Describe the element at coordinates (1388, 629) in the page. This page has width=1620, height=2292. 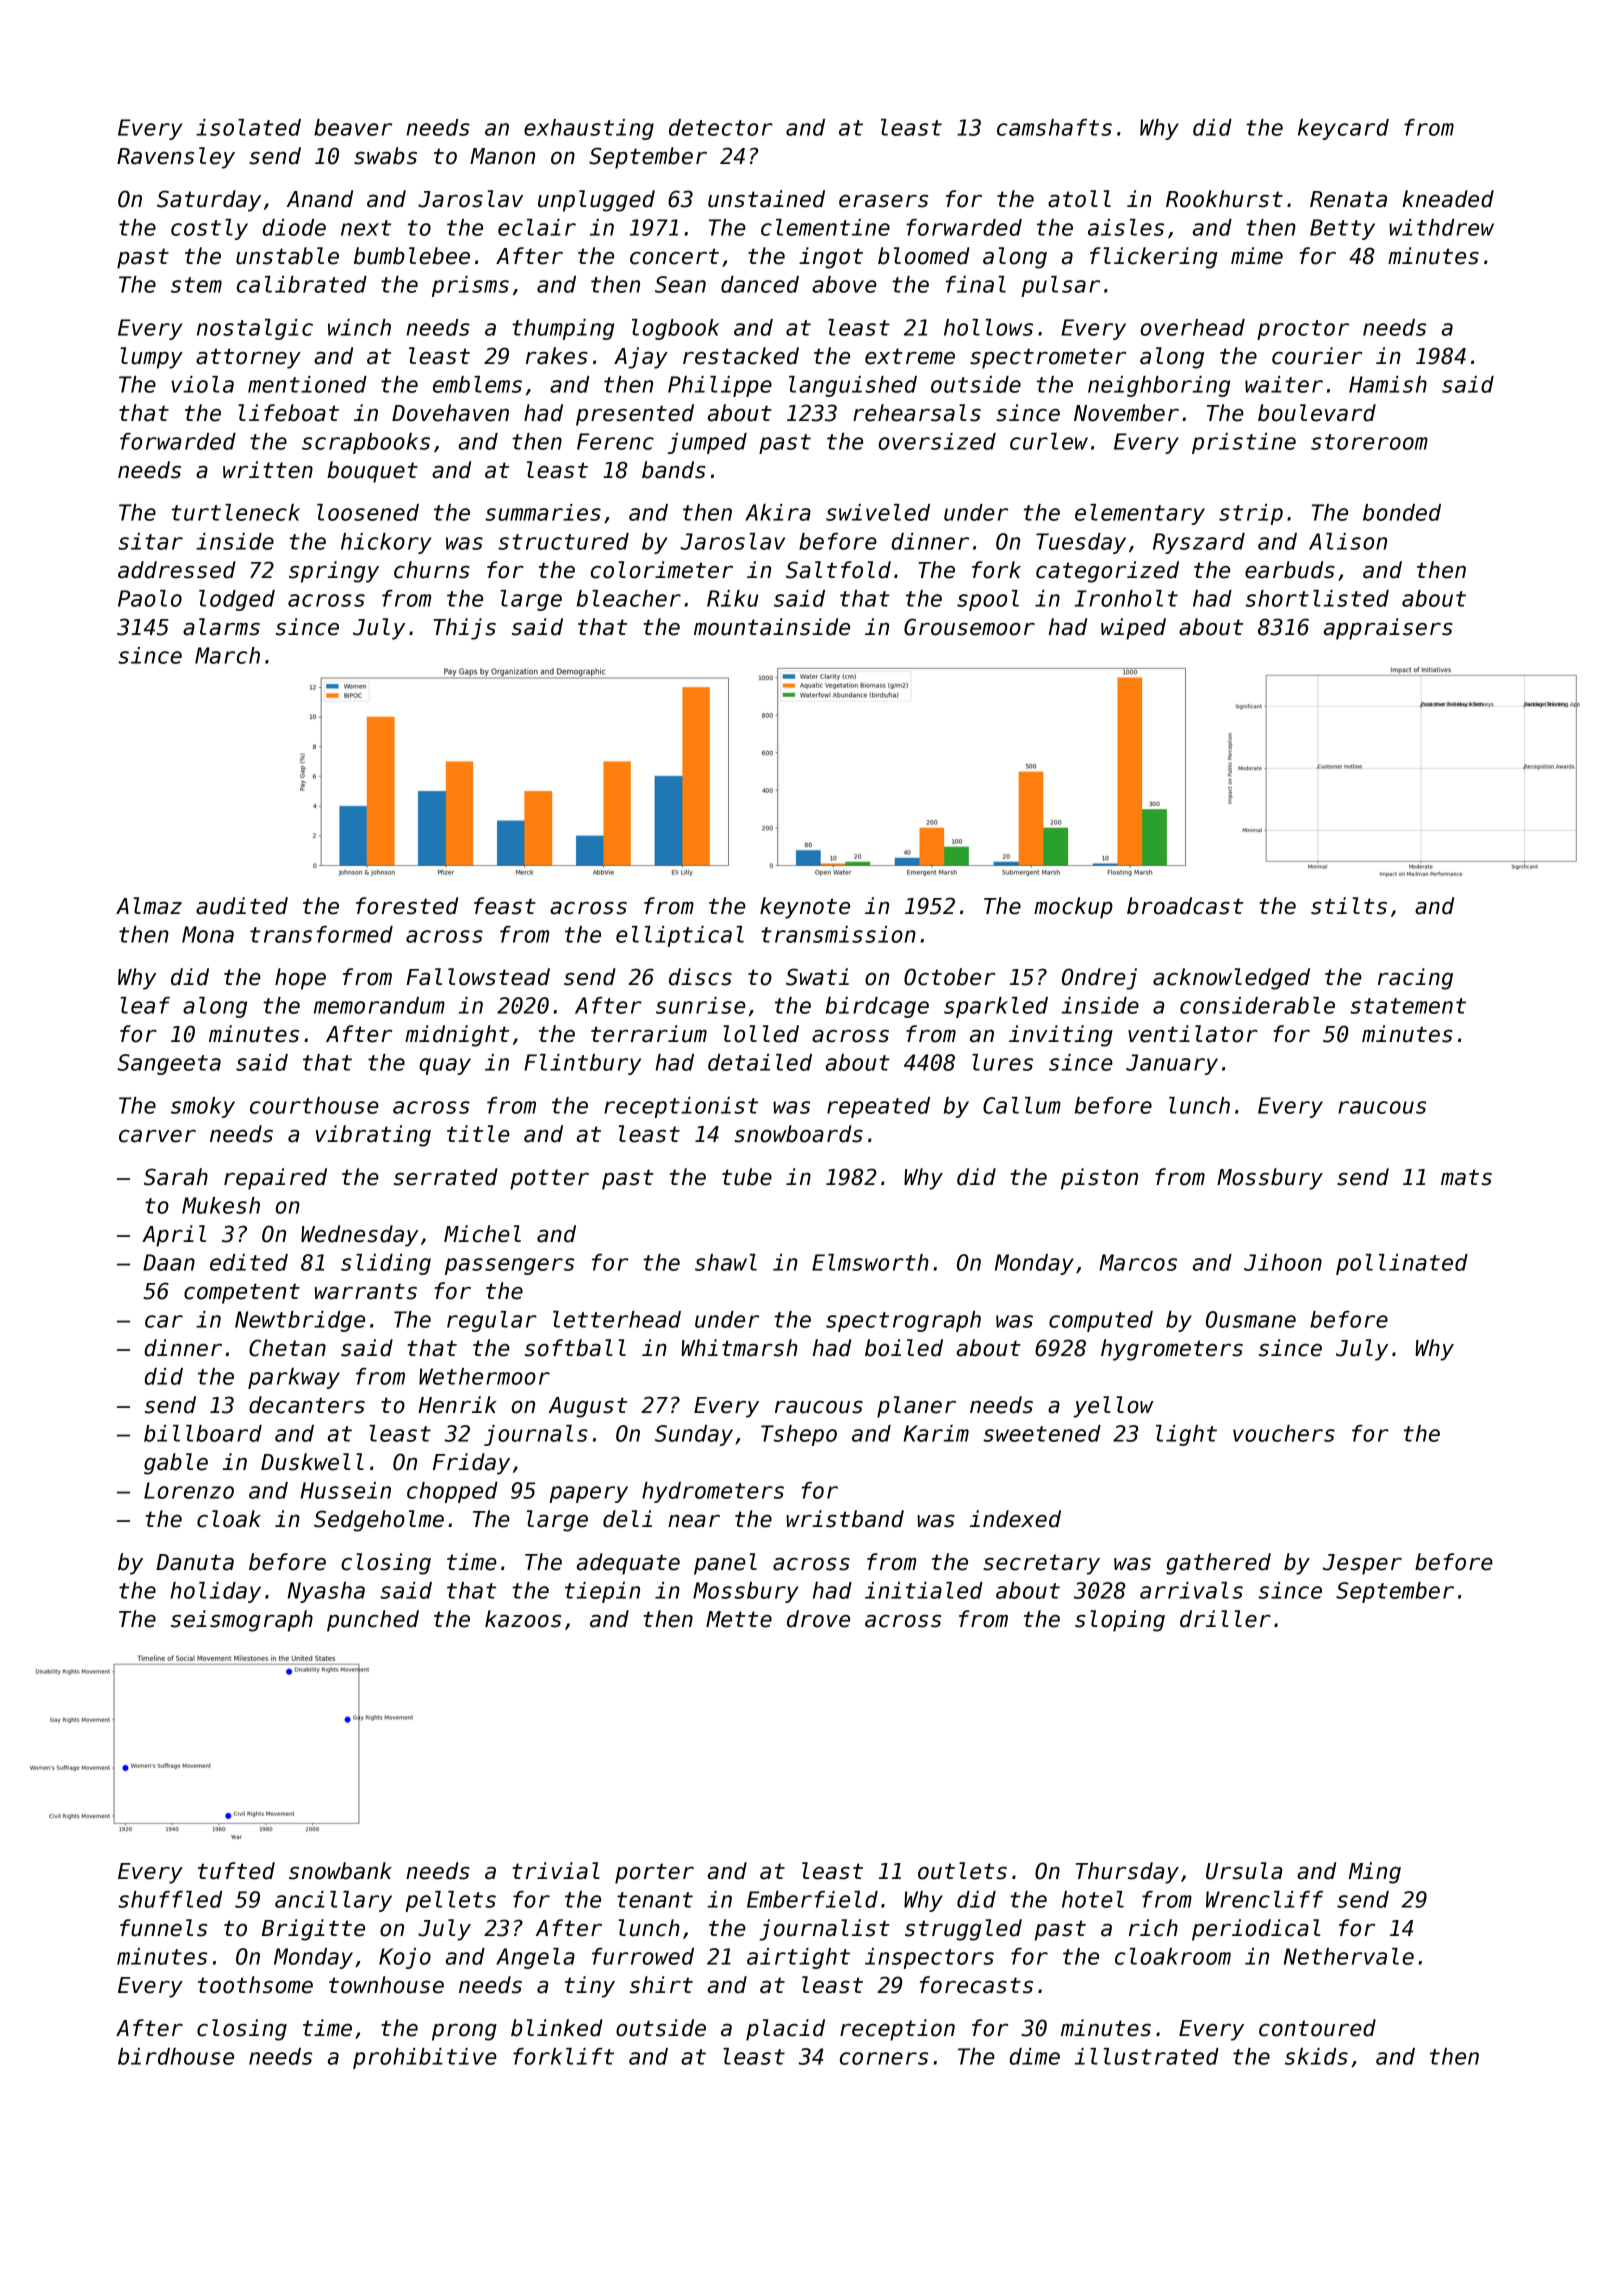
I see `appraisers` at that location.
